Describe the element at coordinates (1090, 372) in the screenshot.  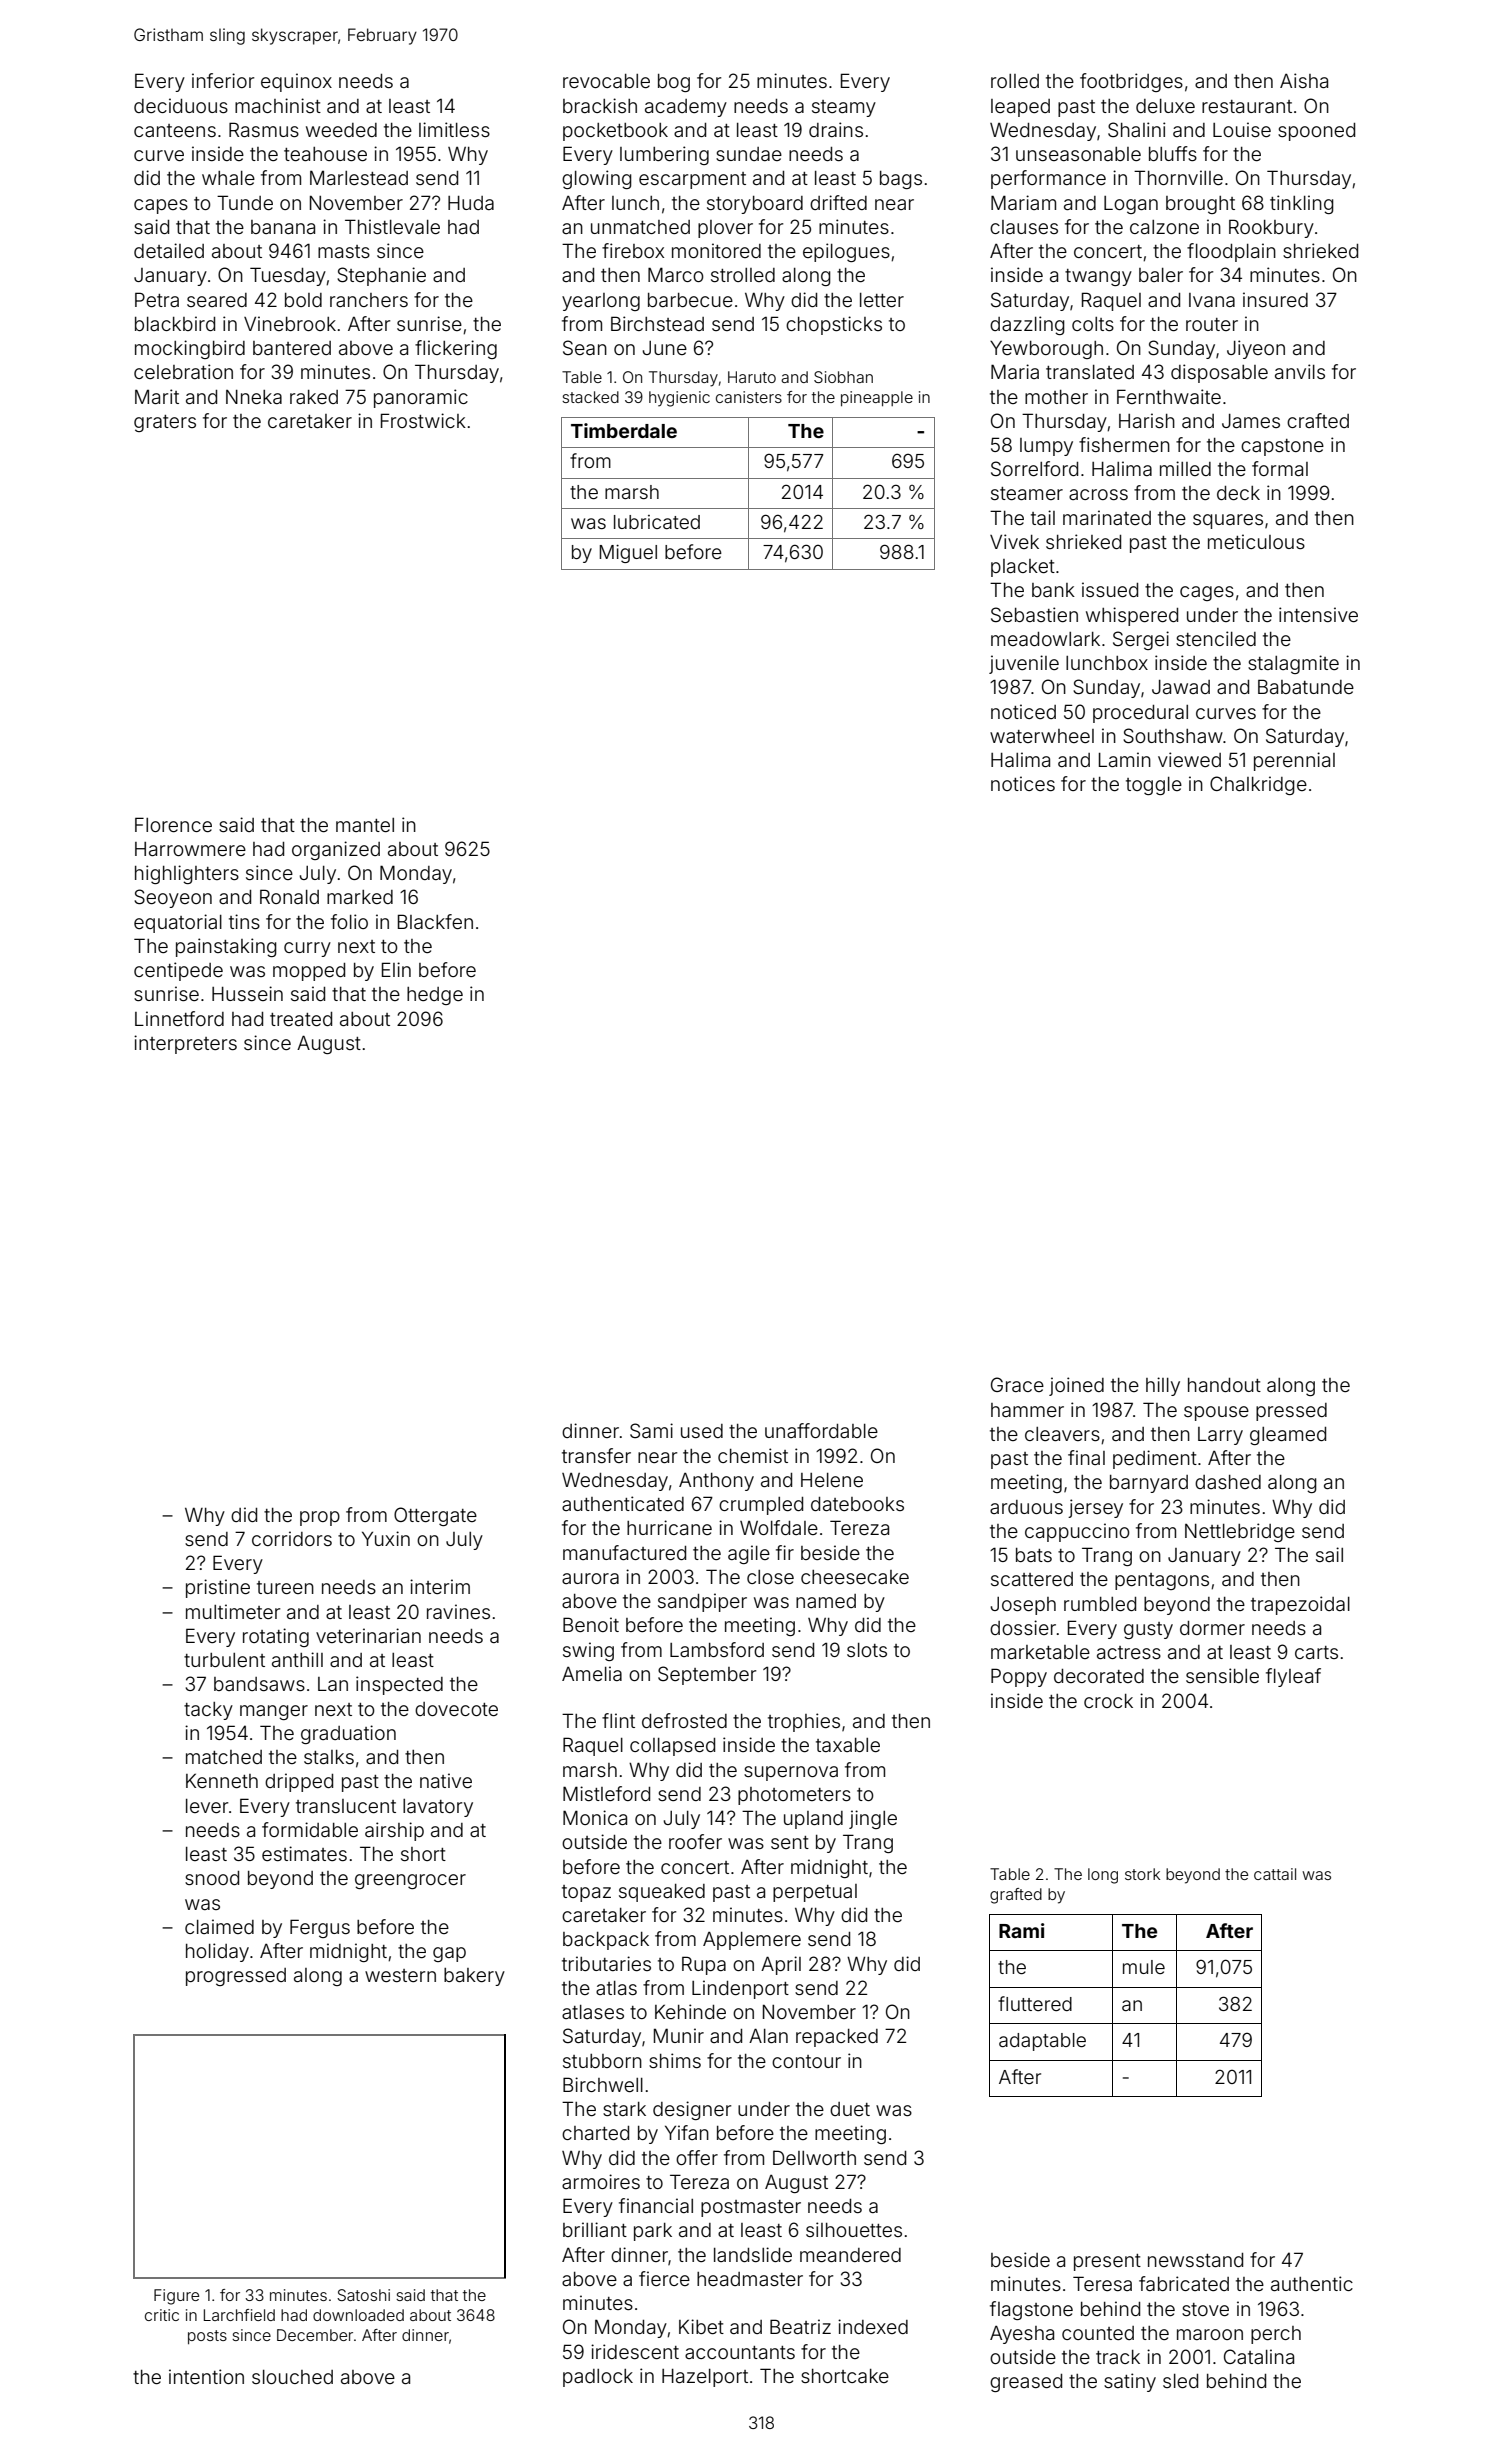
I see `translated` at that location.
